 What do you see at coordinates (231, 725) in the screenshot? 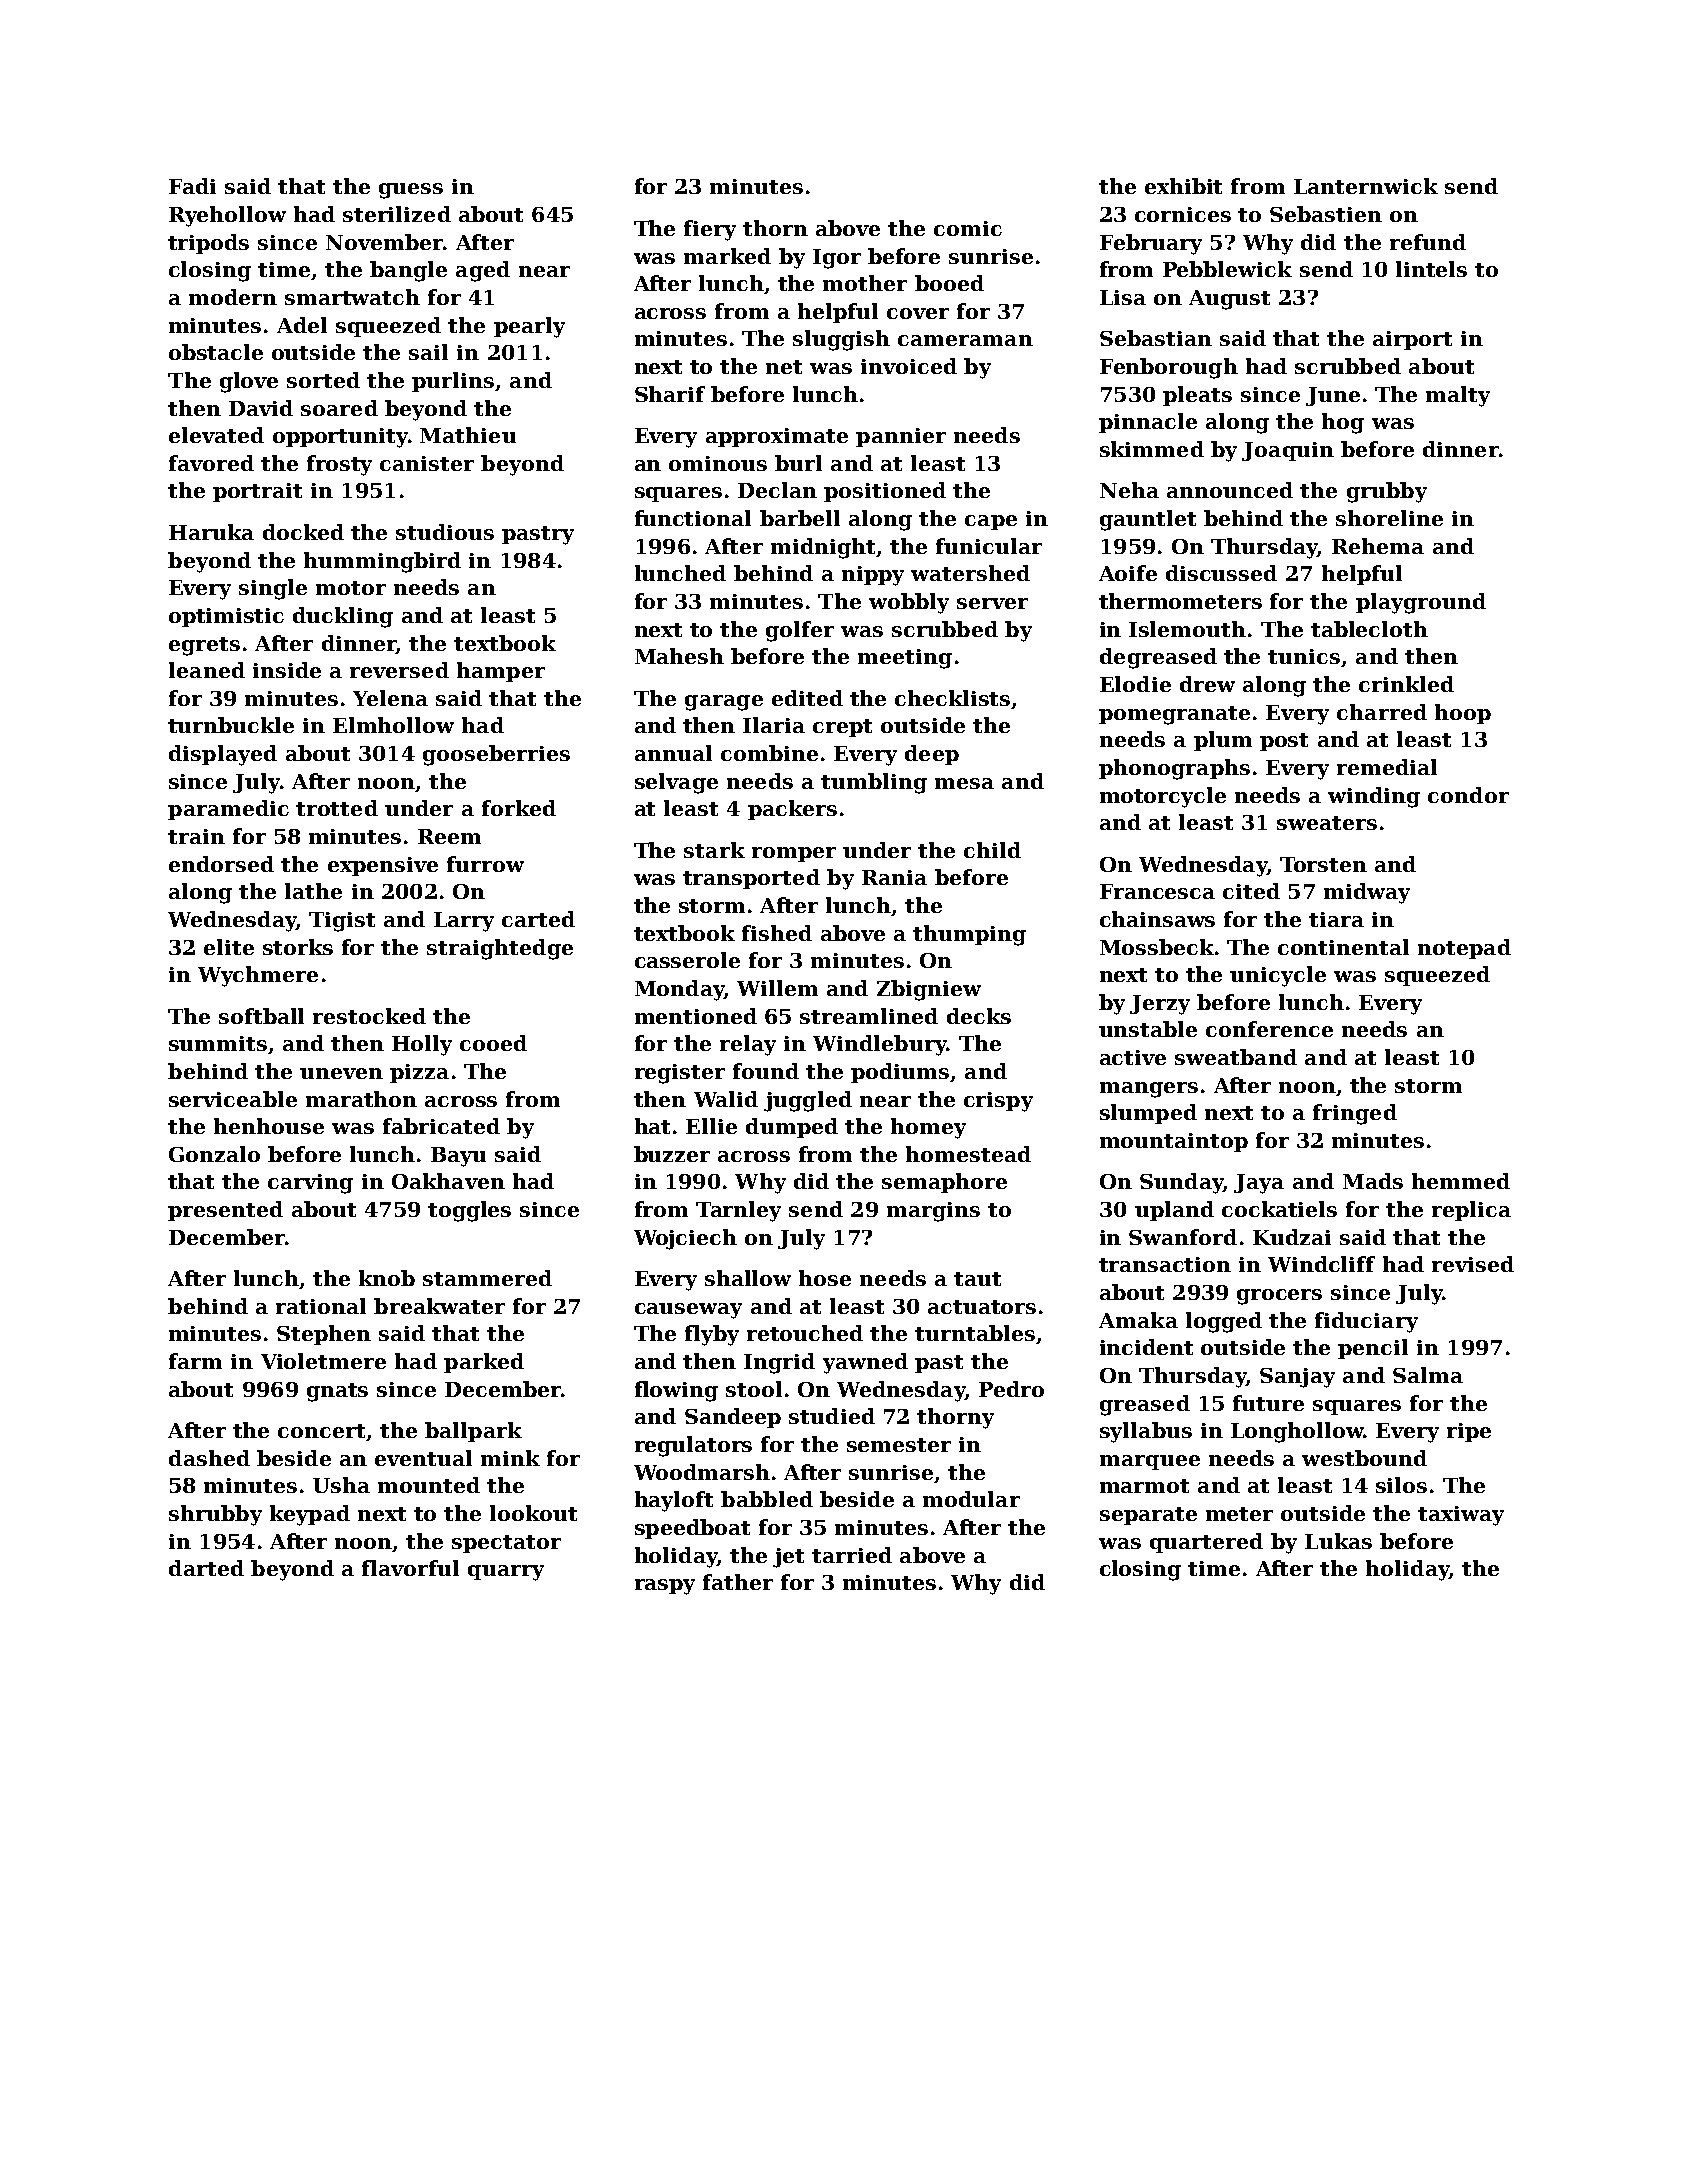
I see `turnbuckle` at bounding box center [231, 725].
